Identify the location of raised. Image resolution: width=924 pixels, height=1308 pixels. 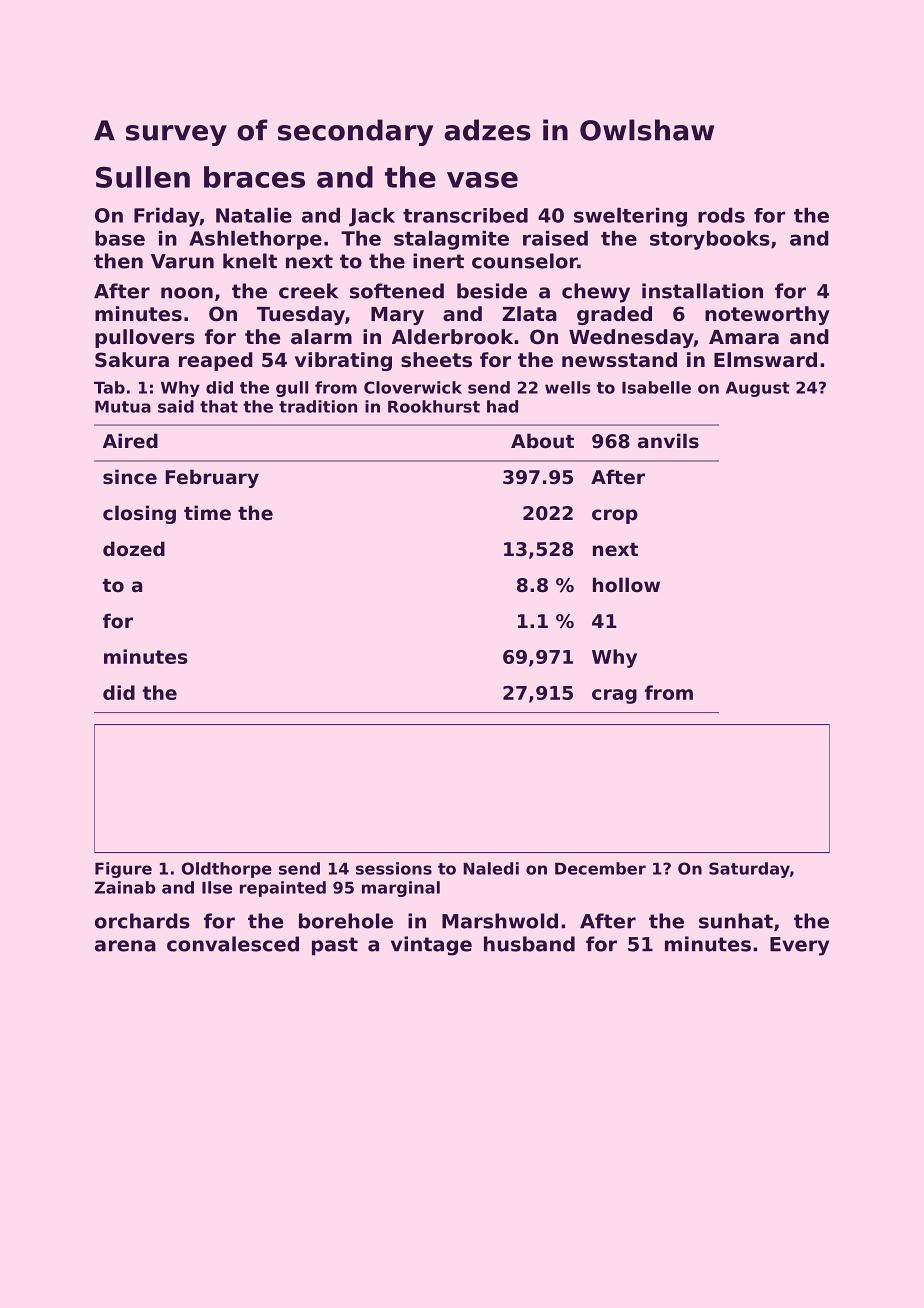
(555, 238).
